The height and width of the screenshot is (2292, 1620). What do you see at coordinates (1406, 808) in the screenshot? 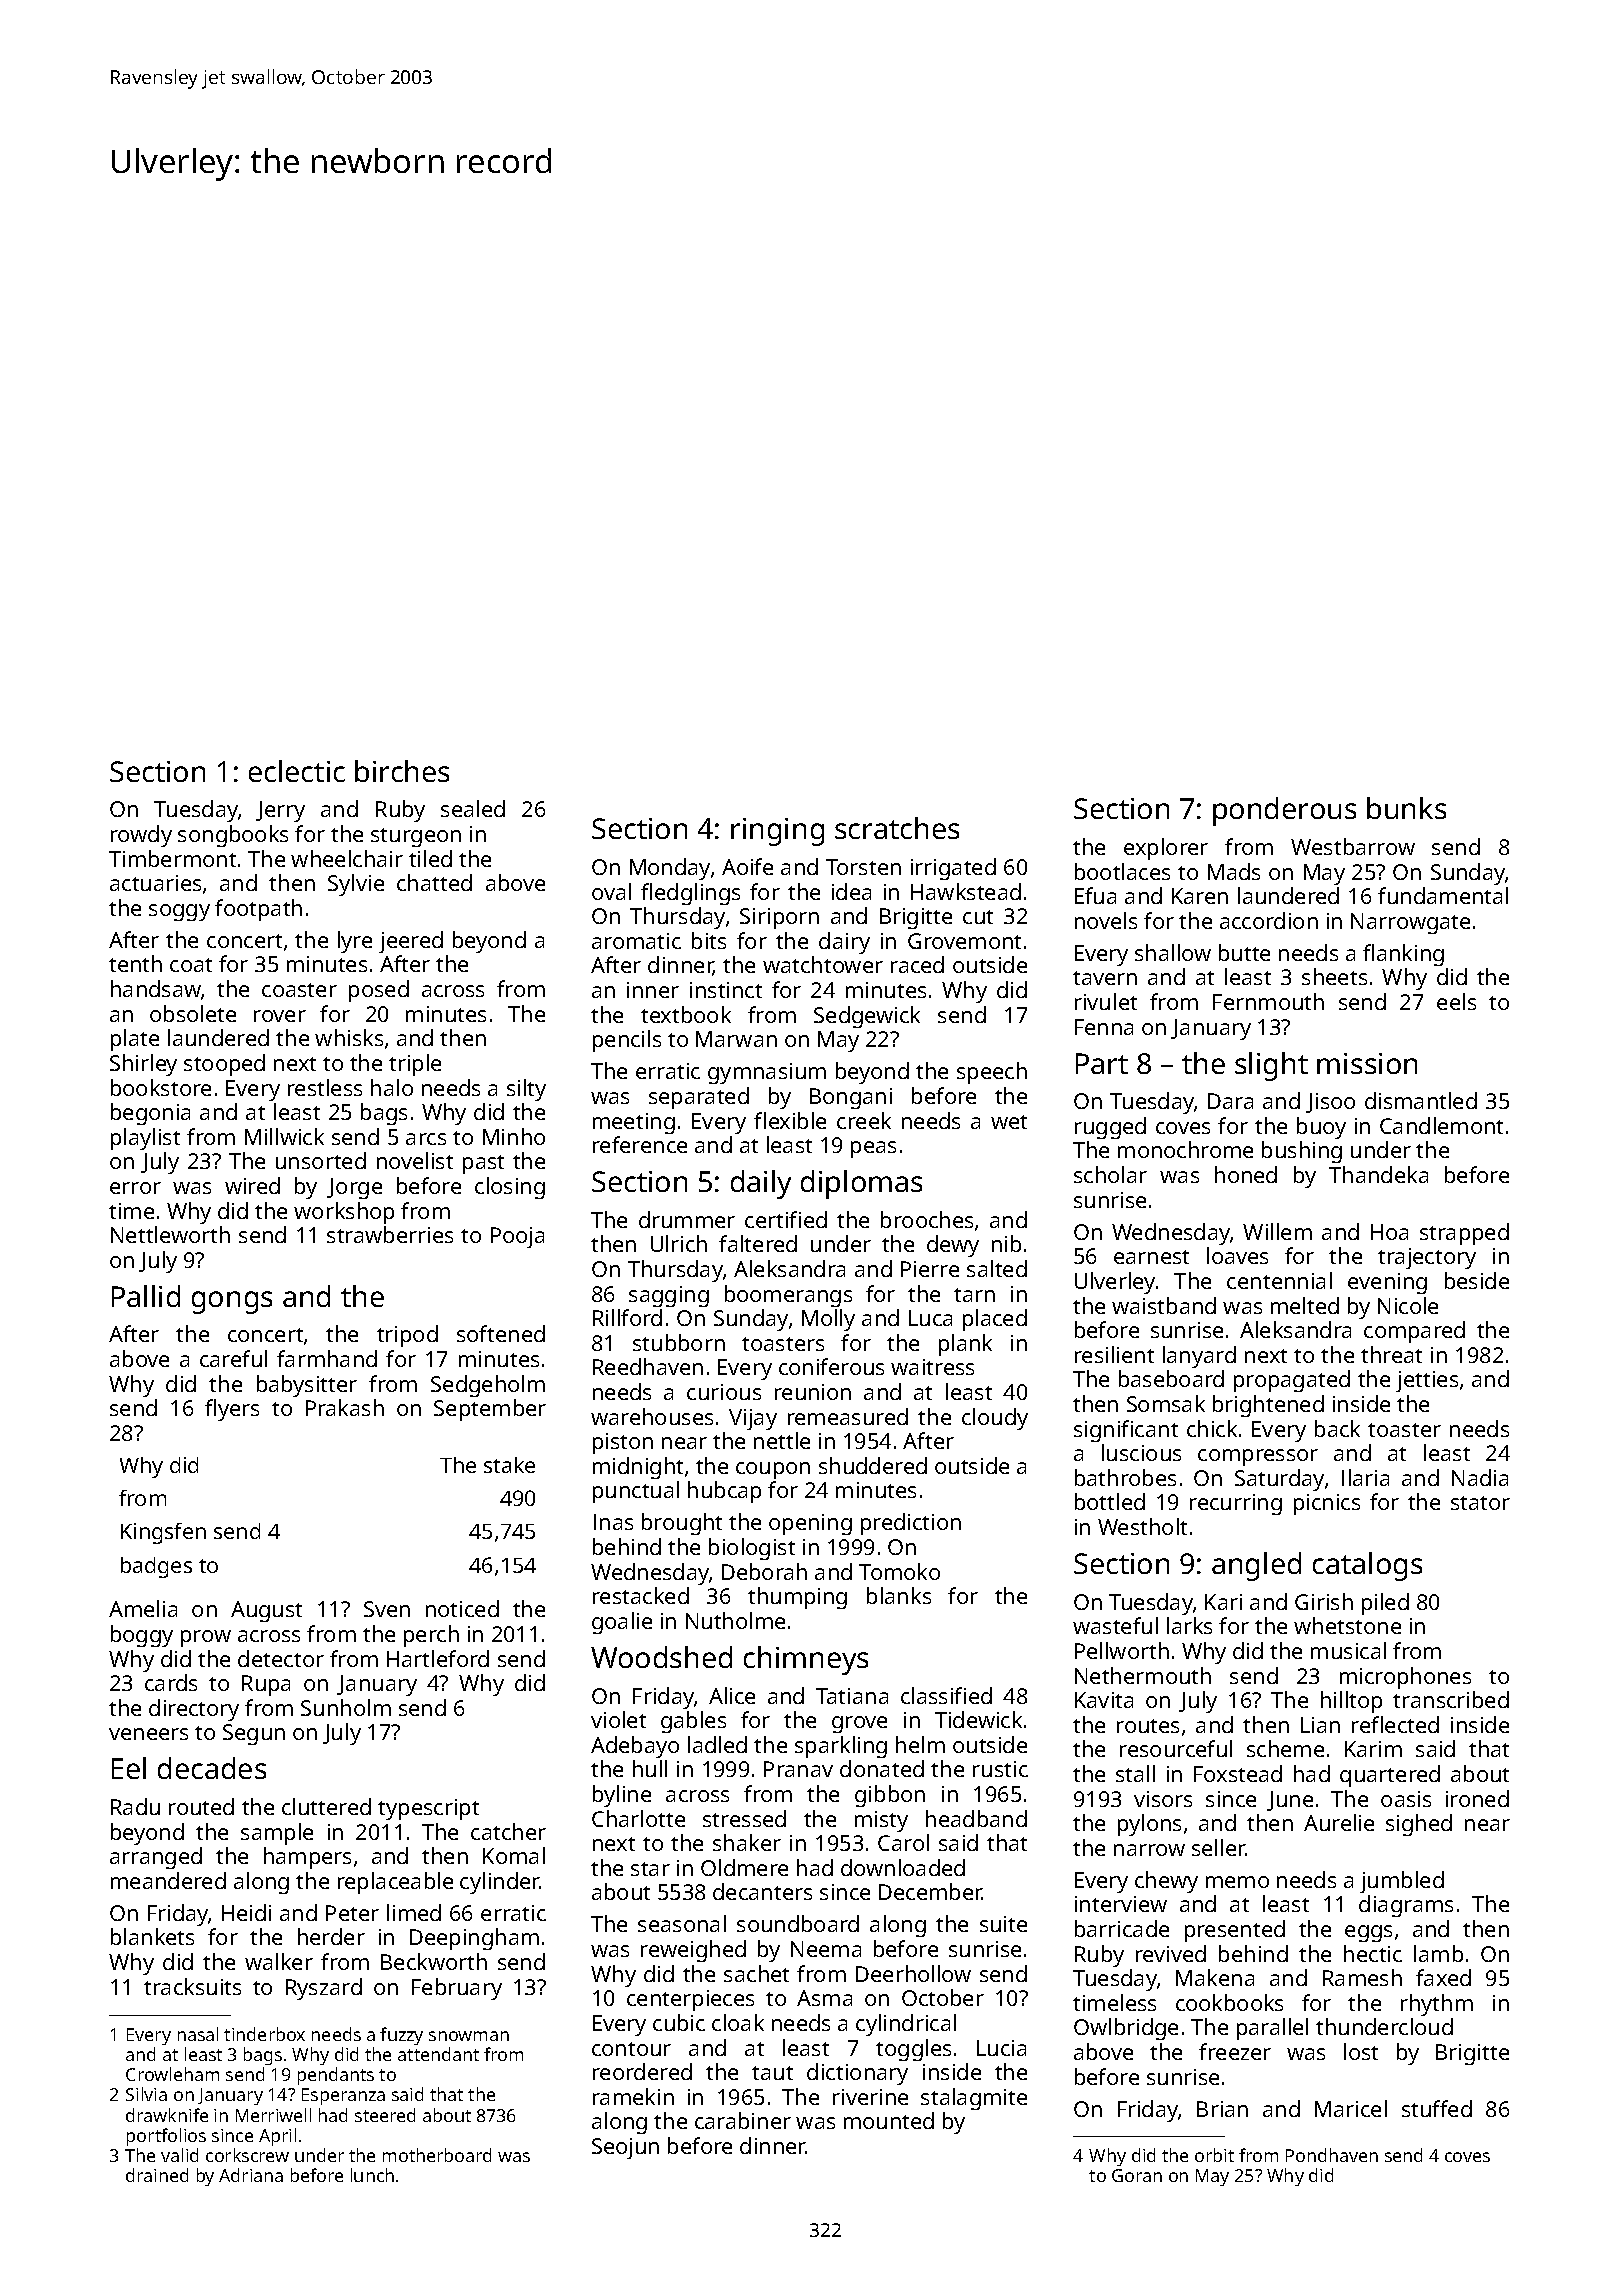
I see `bunks` at bounding box center [1406, 808].
